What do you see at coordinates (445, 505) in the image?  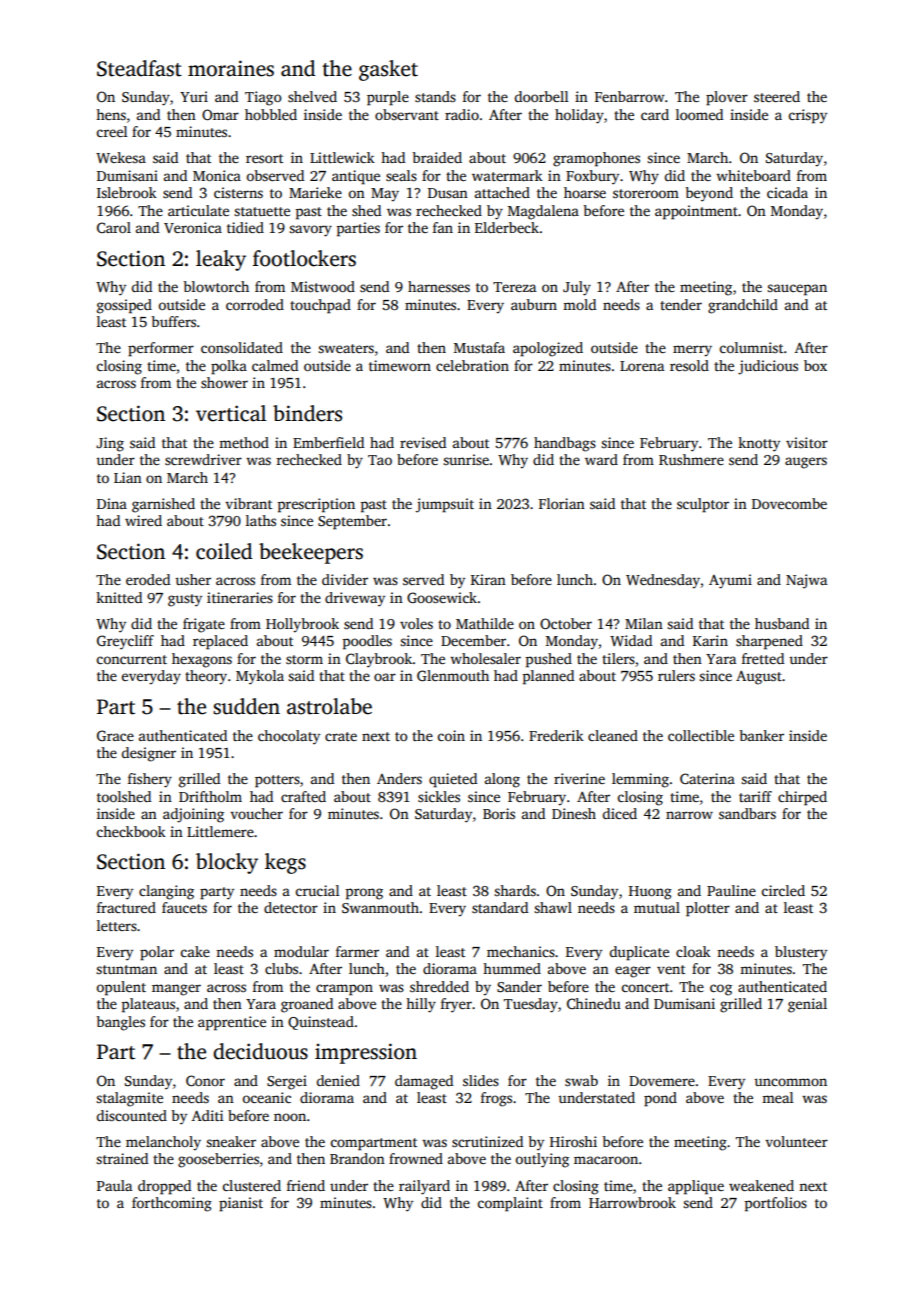 I see `jumpsuit` at bounding box center [445, 505].
